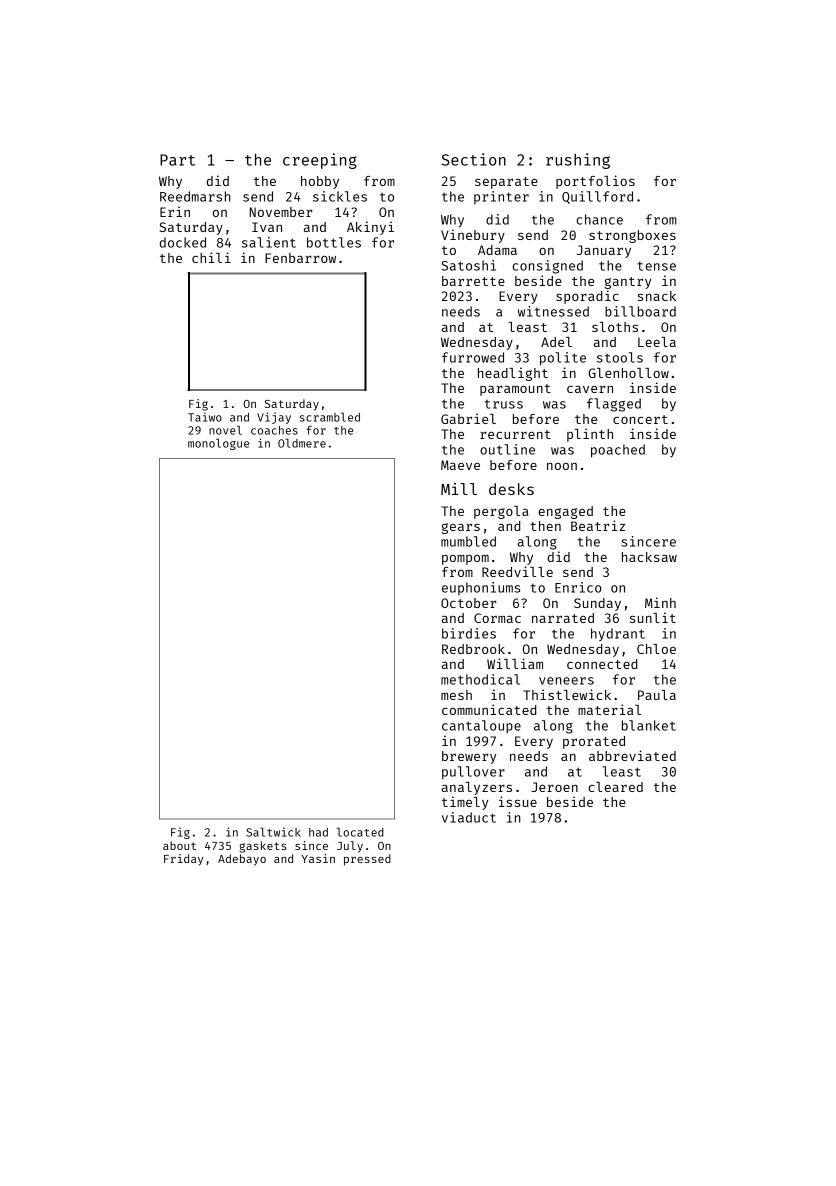 This screenshot has height=1186, width=836. What do you see at coordinates (179, 845) in the screenshot?
I see `about` at bounding box center [179, 845].
